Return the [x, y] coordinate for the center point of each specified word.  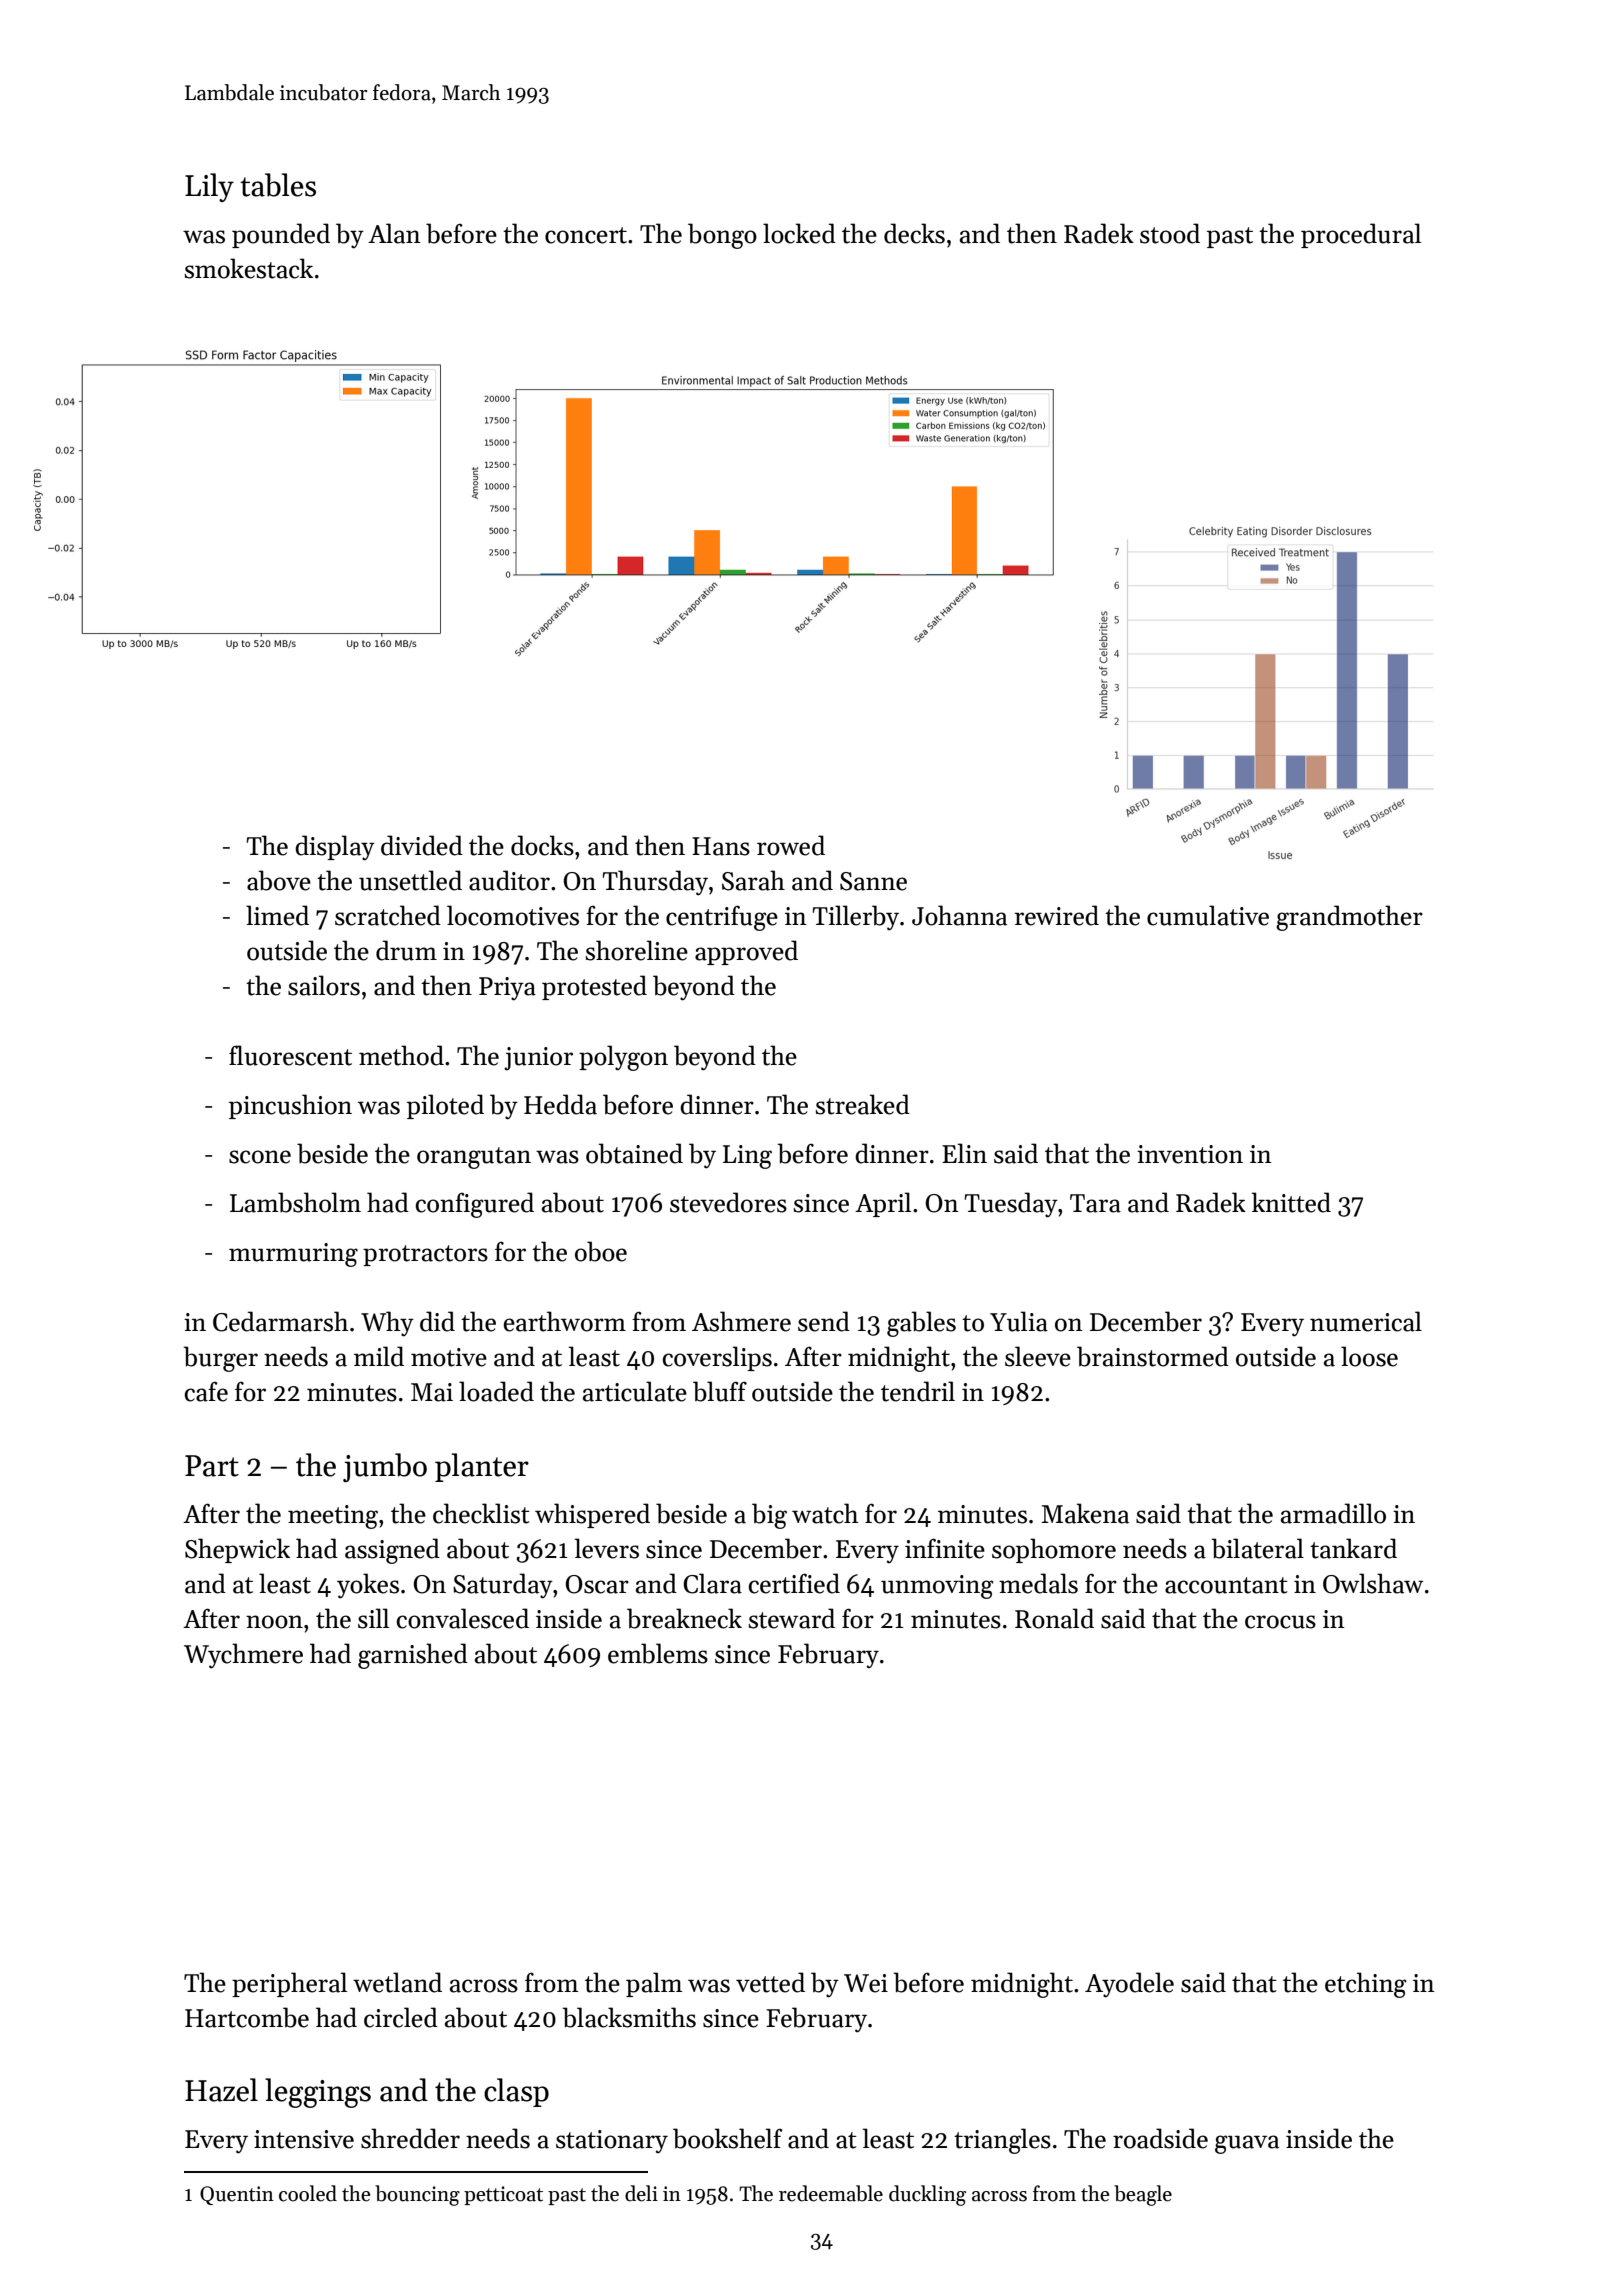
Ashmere [741, 1321]
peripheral [289, 1984]
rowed [791, 845]
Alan [394, 233]
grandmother [1349, 918]
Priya [507, 989]
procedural [1361, 235]
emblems [658, 1653]
